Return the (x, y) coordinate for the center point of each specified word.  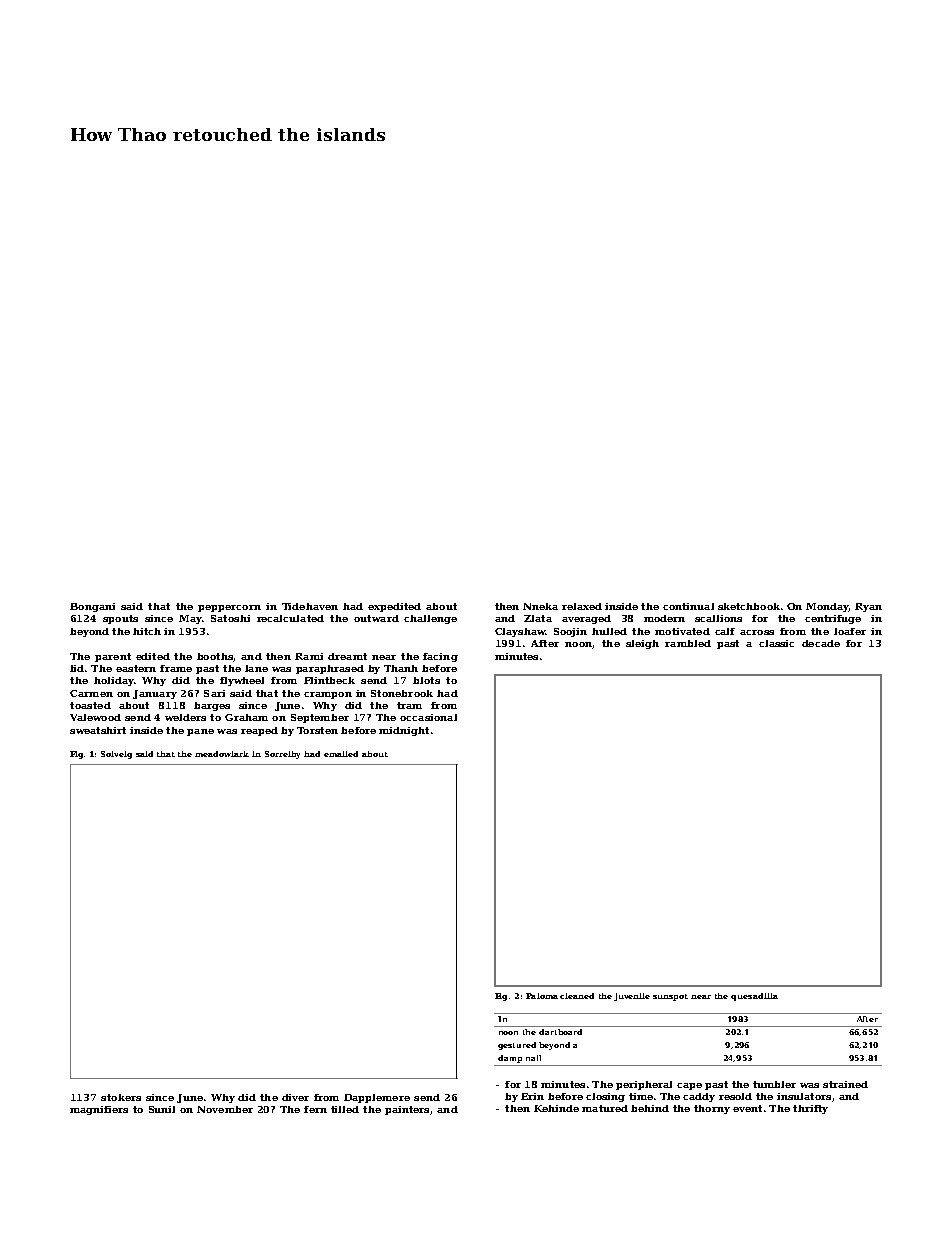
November (225, 1109)
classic (776, 643)
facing (440, 657)
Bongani (92, 607)
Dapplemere (377, 1098)
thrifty (810, 1109)
